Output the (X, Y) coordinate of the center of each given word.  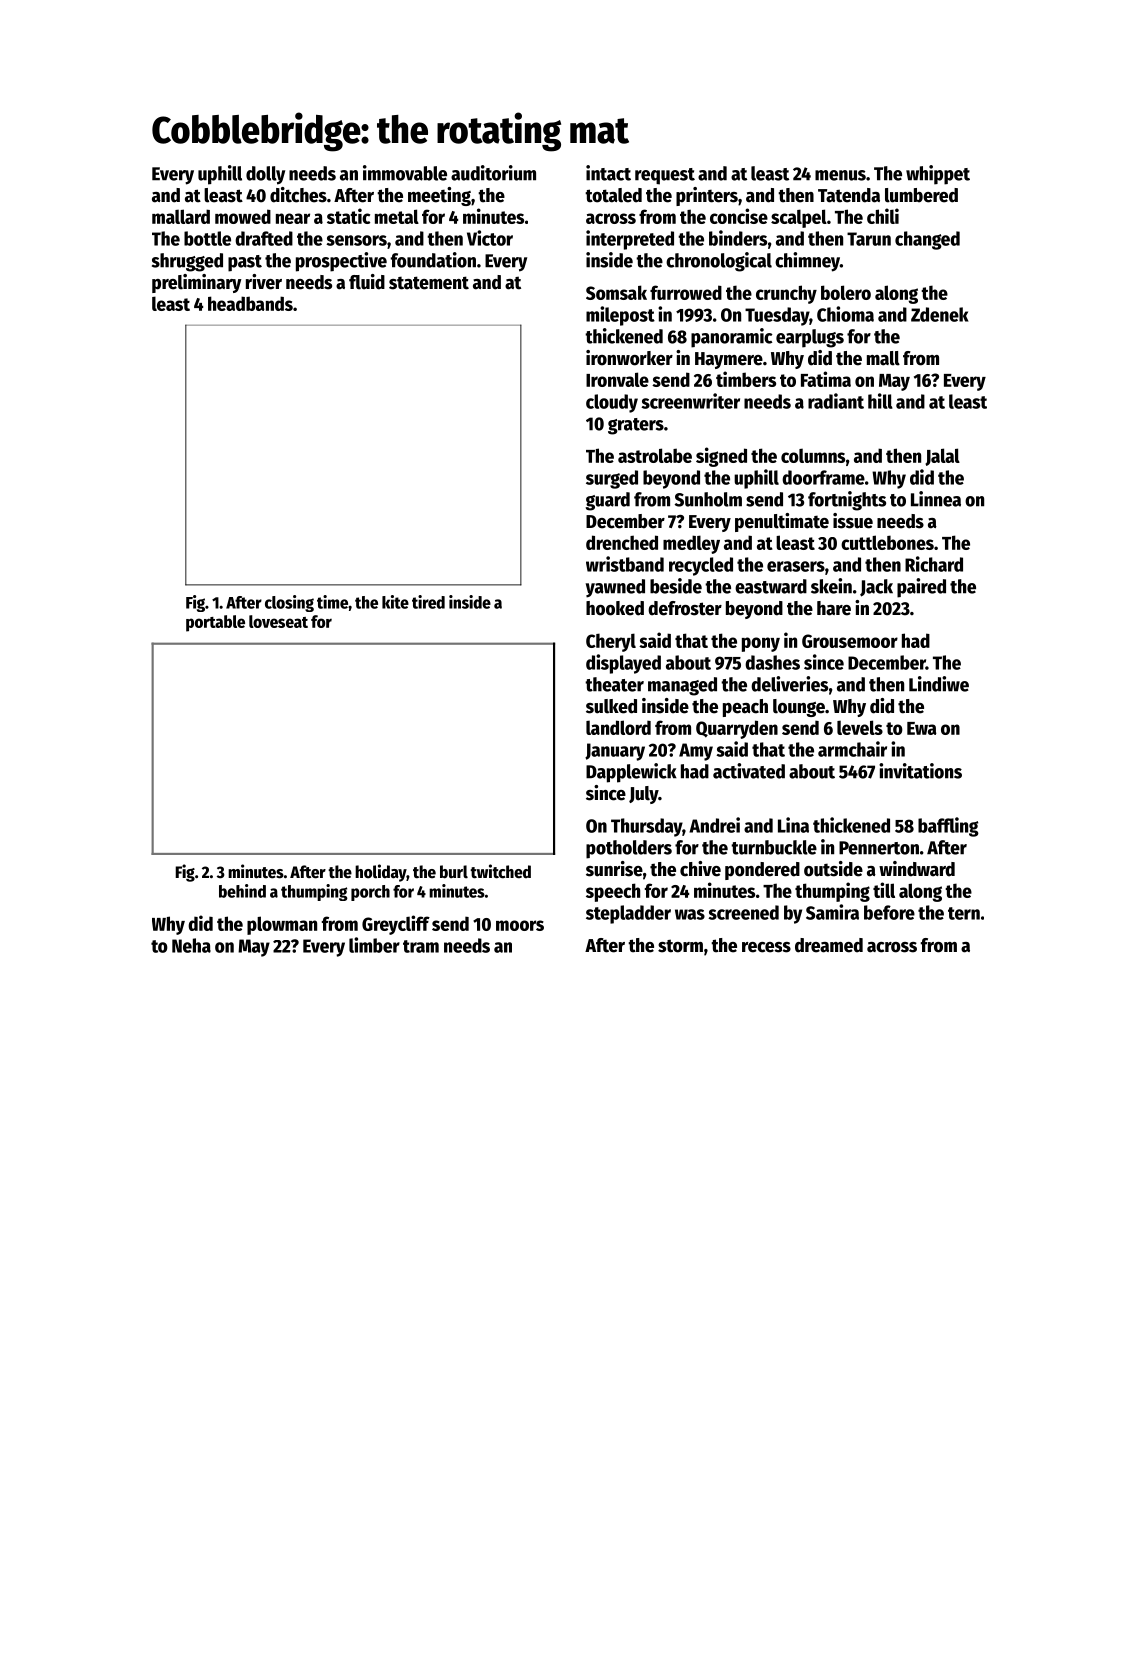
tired (428, 602)
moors (520, 925)
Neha (191, 945)
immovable (405, 173)
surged (612, 479)
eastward (771, 586)
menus (840, 175)
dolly (265, 175)
